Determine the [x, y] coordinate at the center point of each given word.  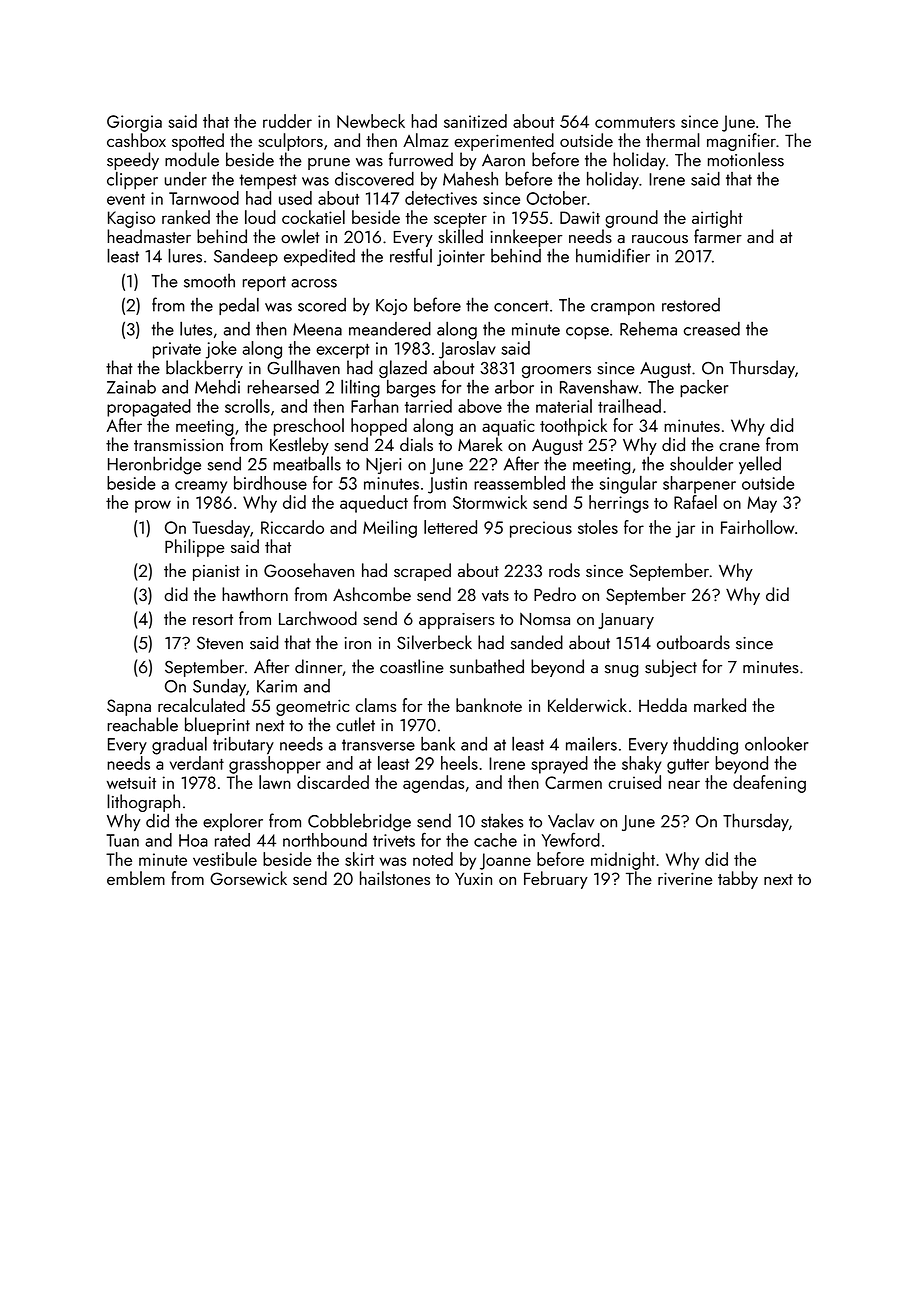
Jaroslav [467, 350]
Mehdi [217, 387]
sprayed [560, 765]
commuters [635, 122]
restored [691, 305]
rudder [287, 121]
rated [232, 840]
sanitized [475, 121]
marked [720, 705]
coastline [412, 666]
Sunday [219, 687]
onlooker [777, 743]
